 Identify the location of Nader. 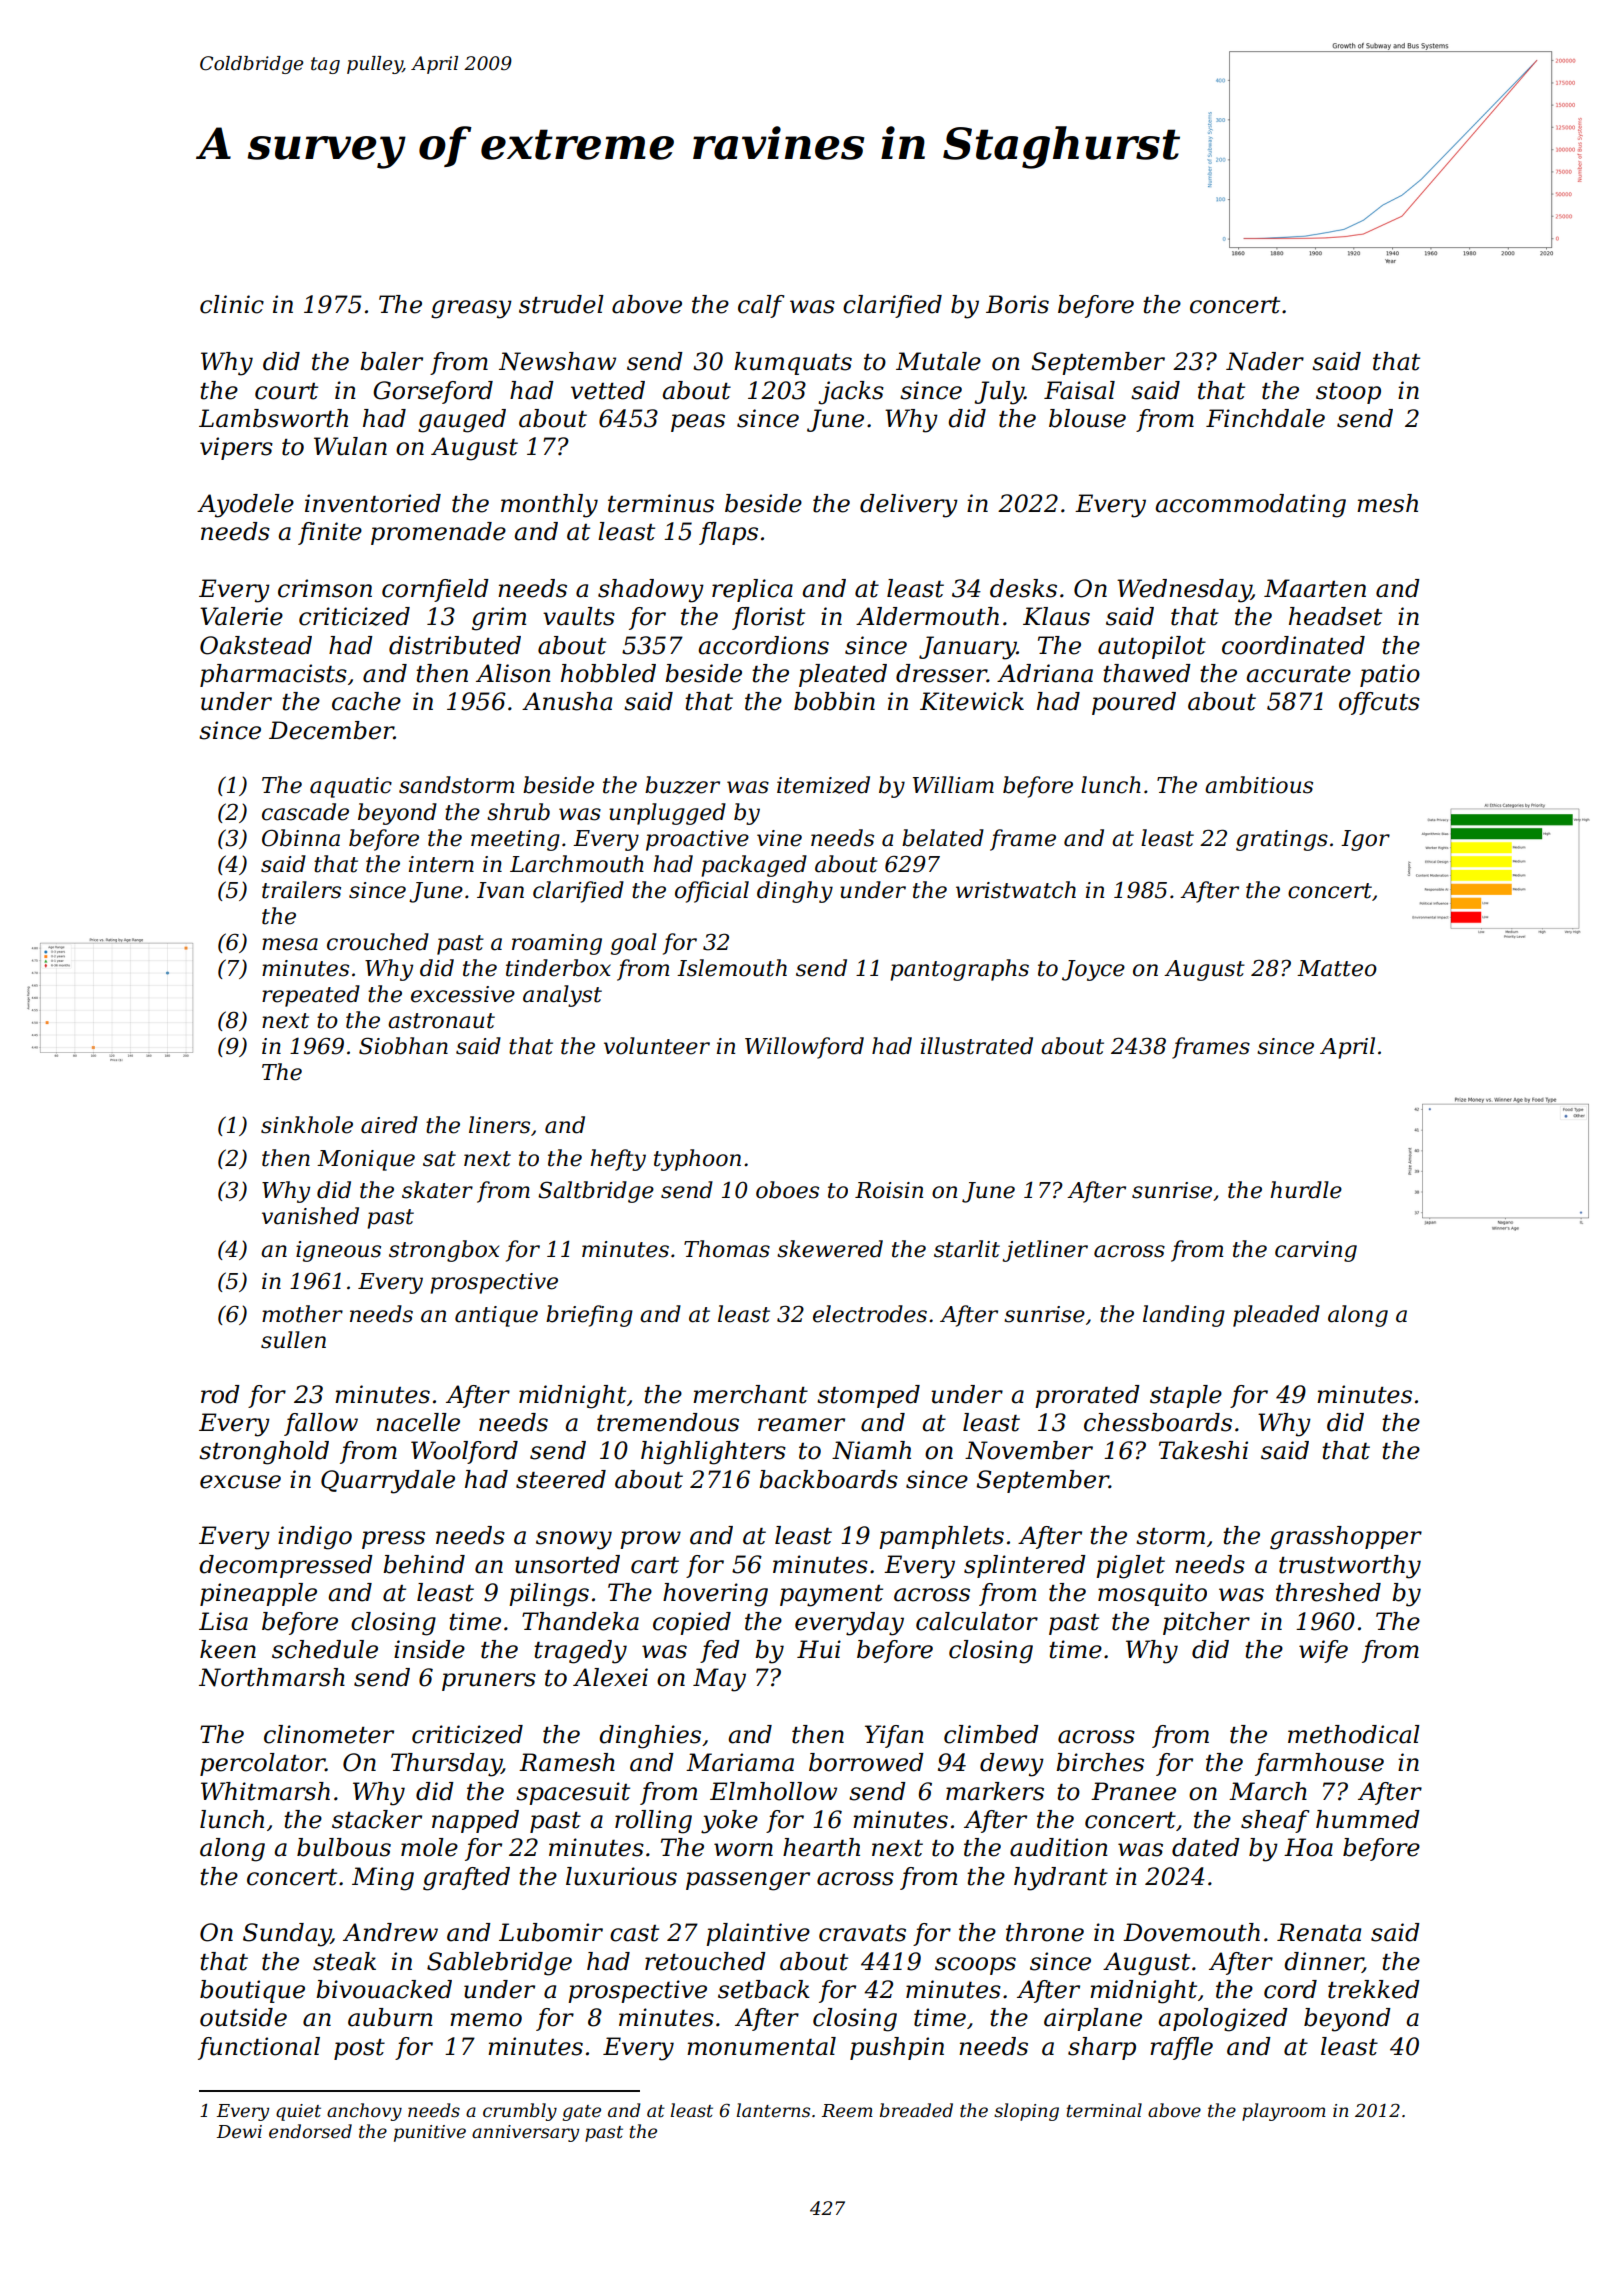
(1265, 361).
